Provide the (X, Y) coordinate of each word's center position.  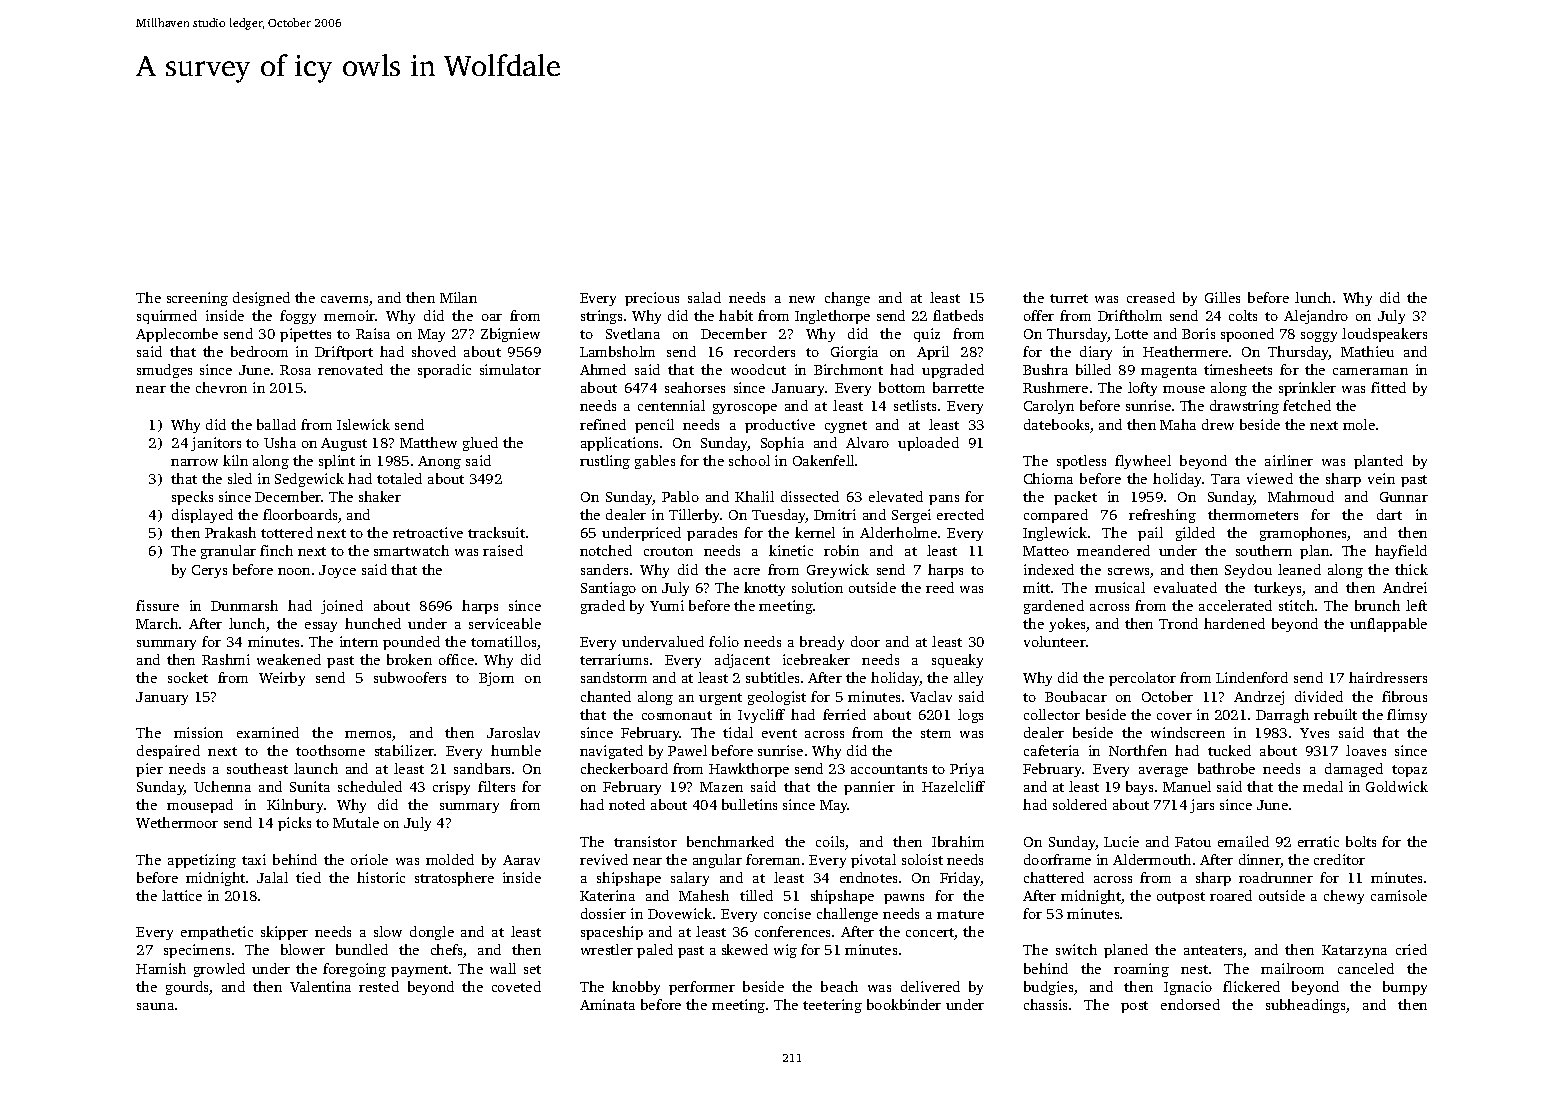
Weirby (282, 679)
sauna (155, 1006)
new (802, 299)
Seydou (1248, 571)
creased (1151, 297)
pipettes (305, 335)
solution (817, 587)
